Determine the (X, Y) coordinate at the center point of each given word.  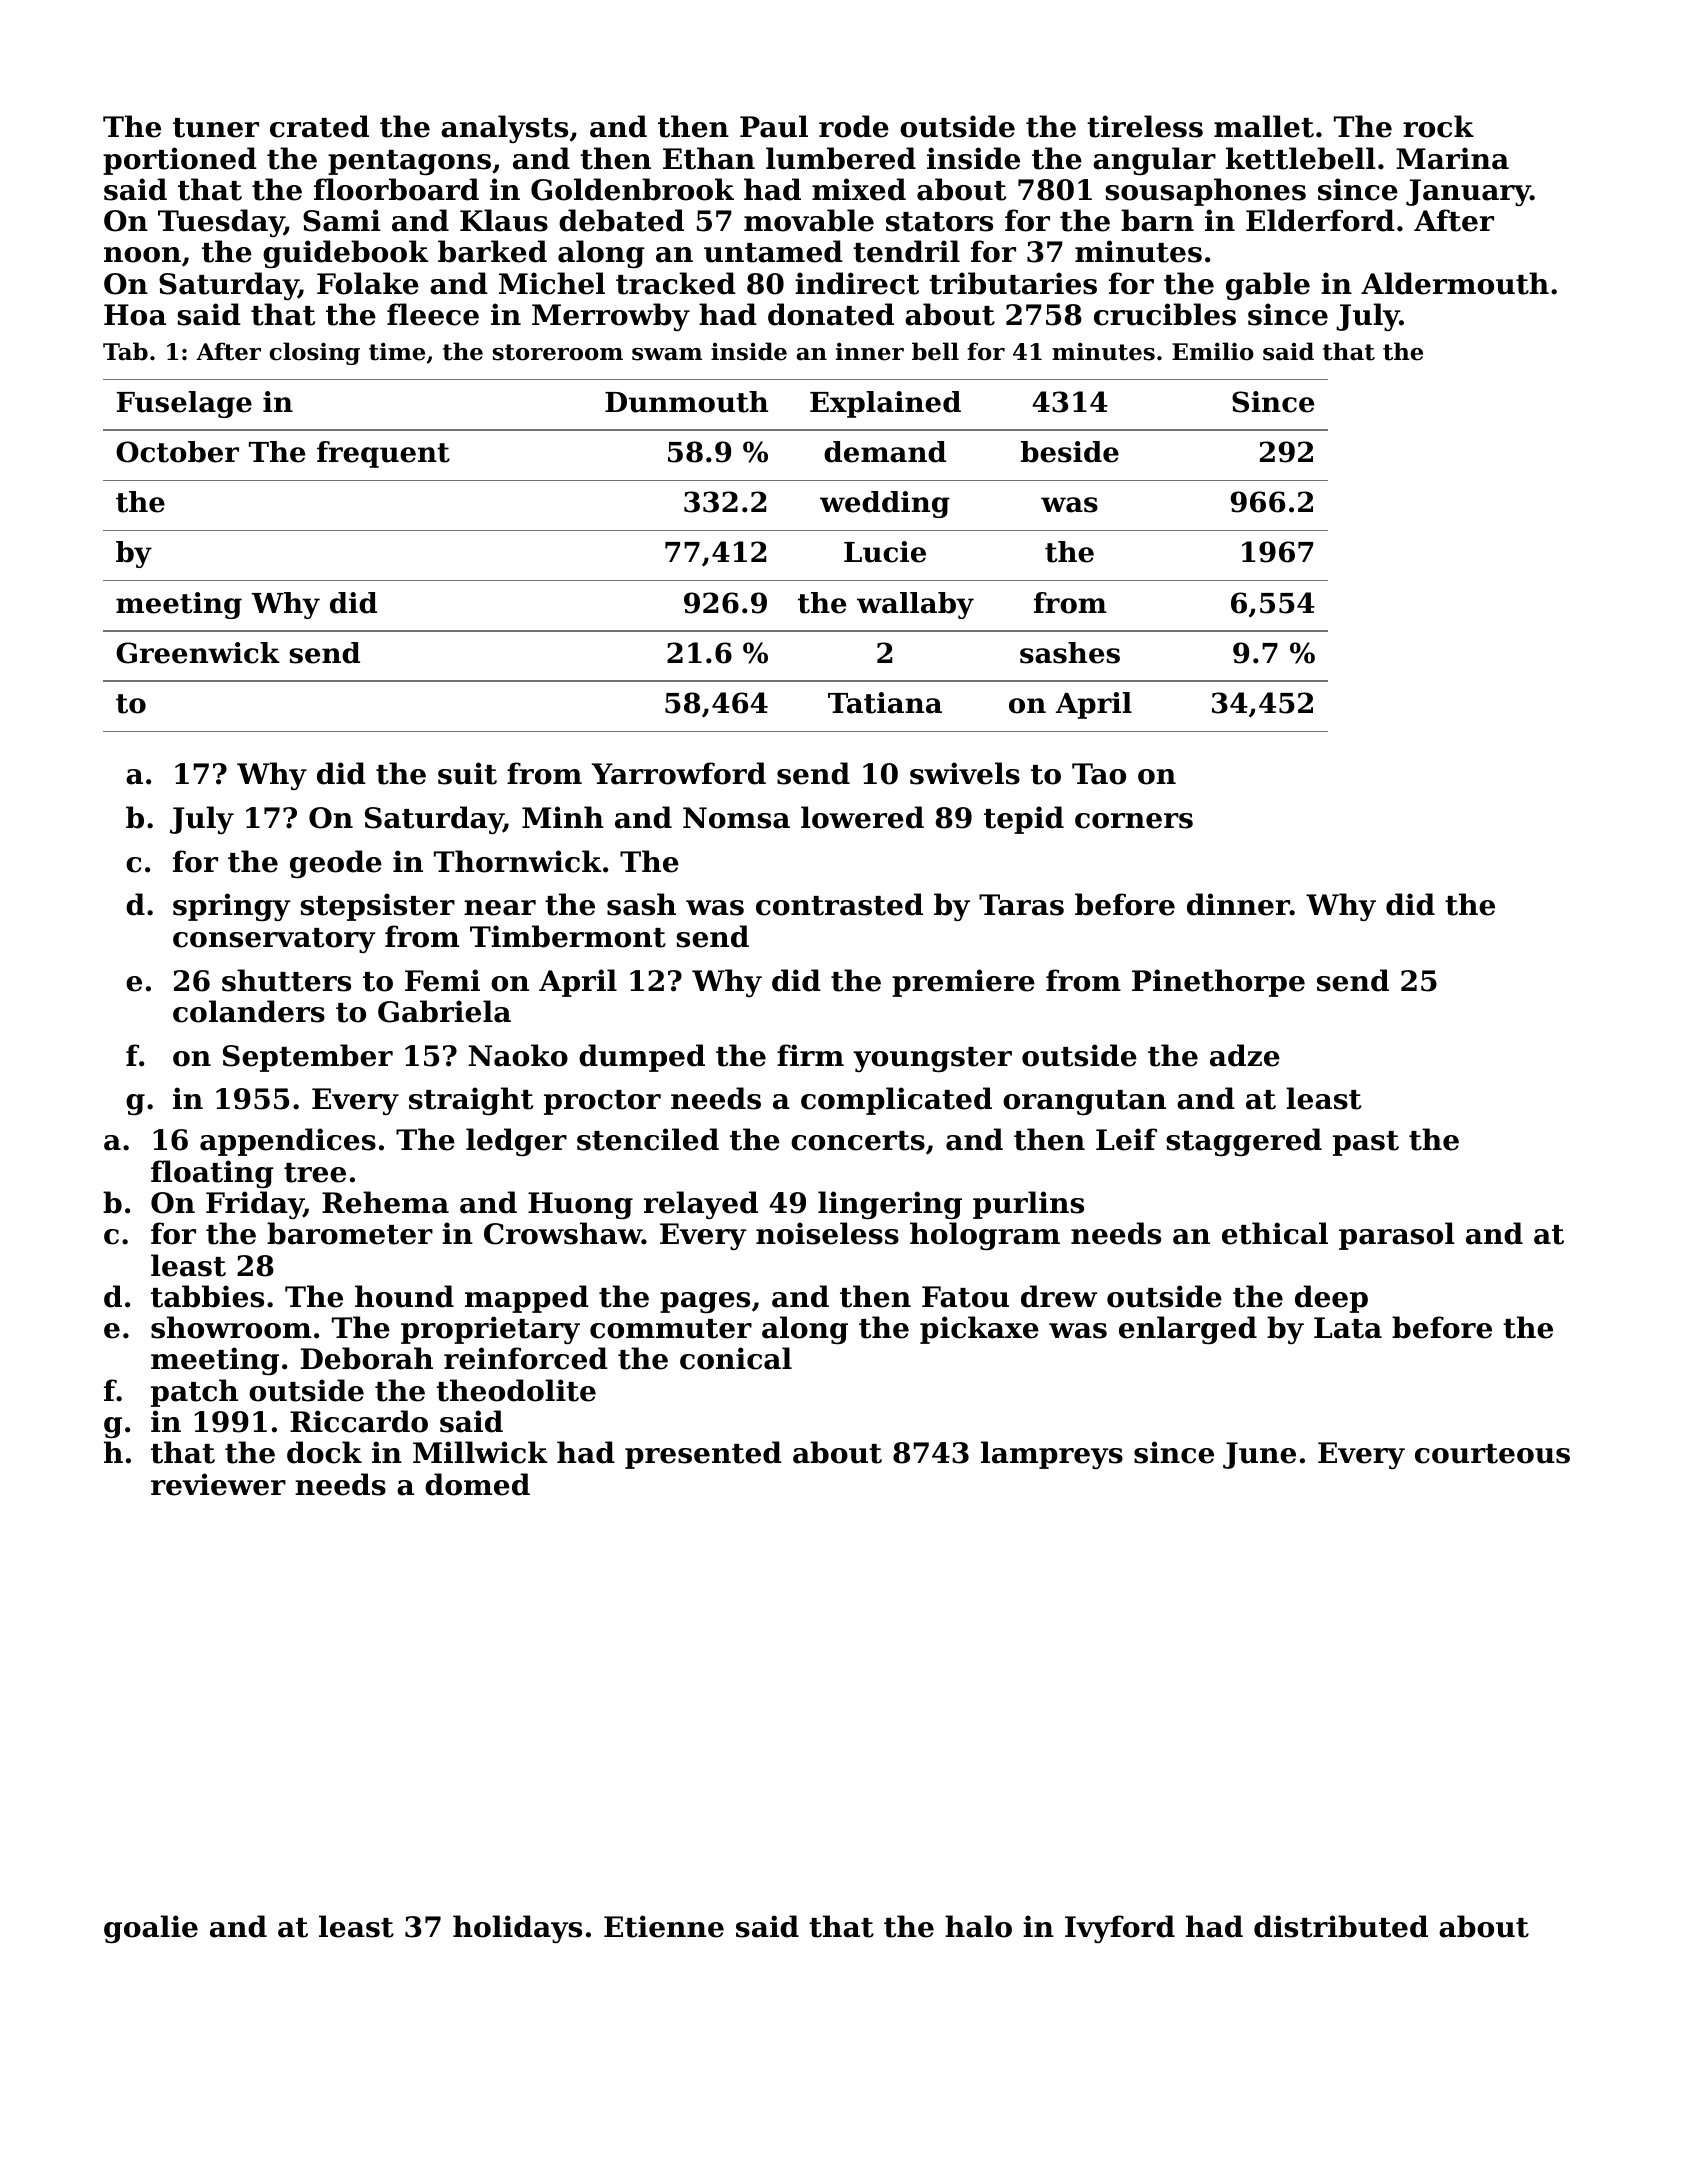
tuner (216, 128)
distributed (1341, 1926)
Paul (774, 126)
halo (978, 1926)
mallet (1264, 126)
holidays (517, 1929)
